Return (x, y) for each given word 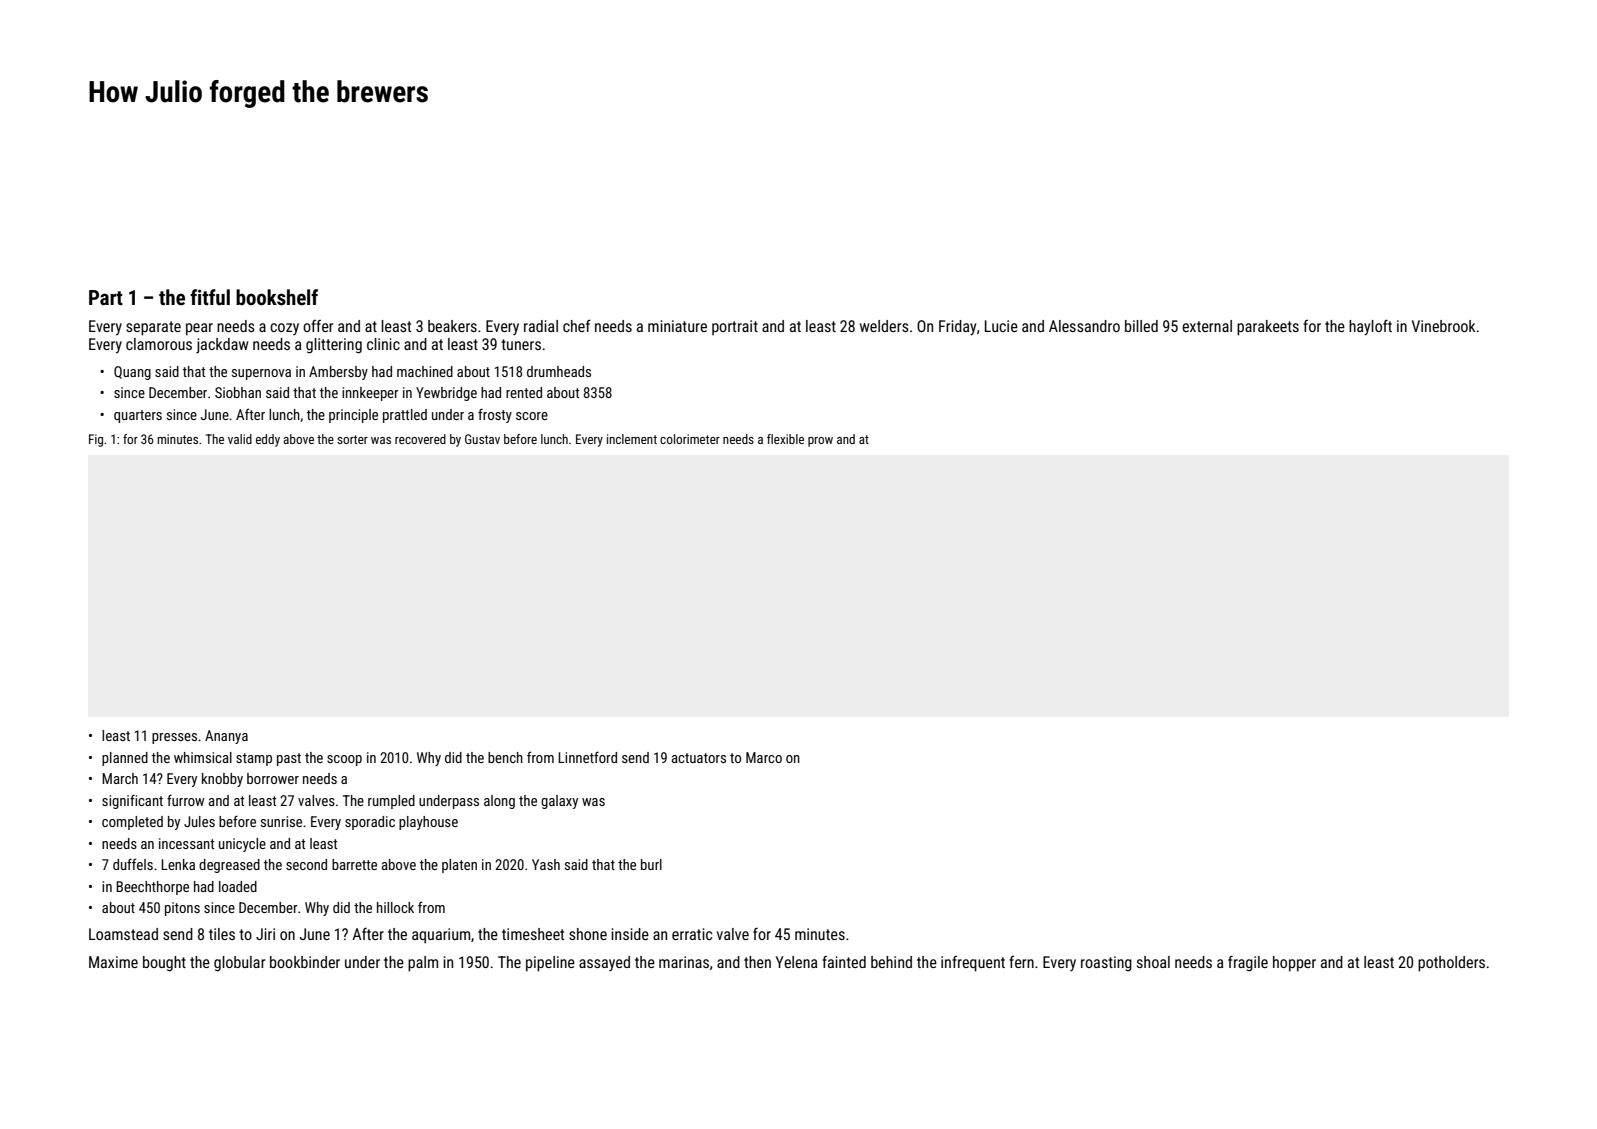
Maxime (113, 962)
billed (1141, 326)
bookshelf (277, 297)
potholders (1451, 964)
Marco (764, 757)
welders (884, 326)
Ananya (226, 737)
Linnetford (587, 757)
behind (891, 962)
